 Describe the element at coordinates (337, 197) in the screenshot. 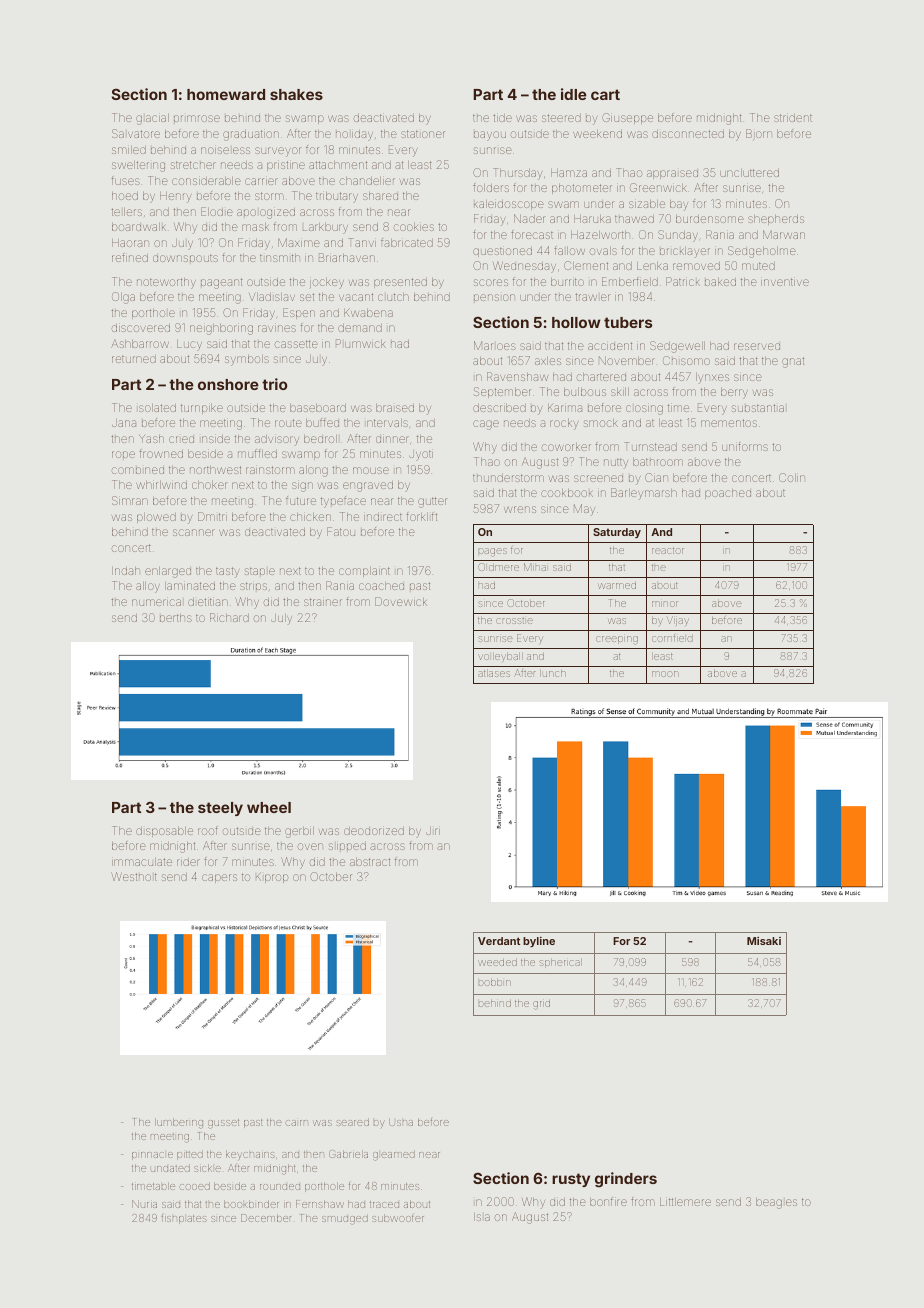

I see `tributary` at that location.
